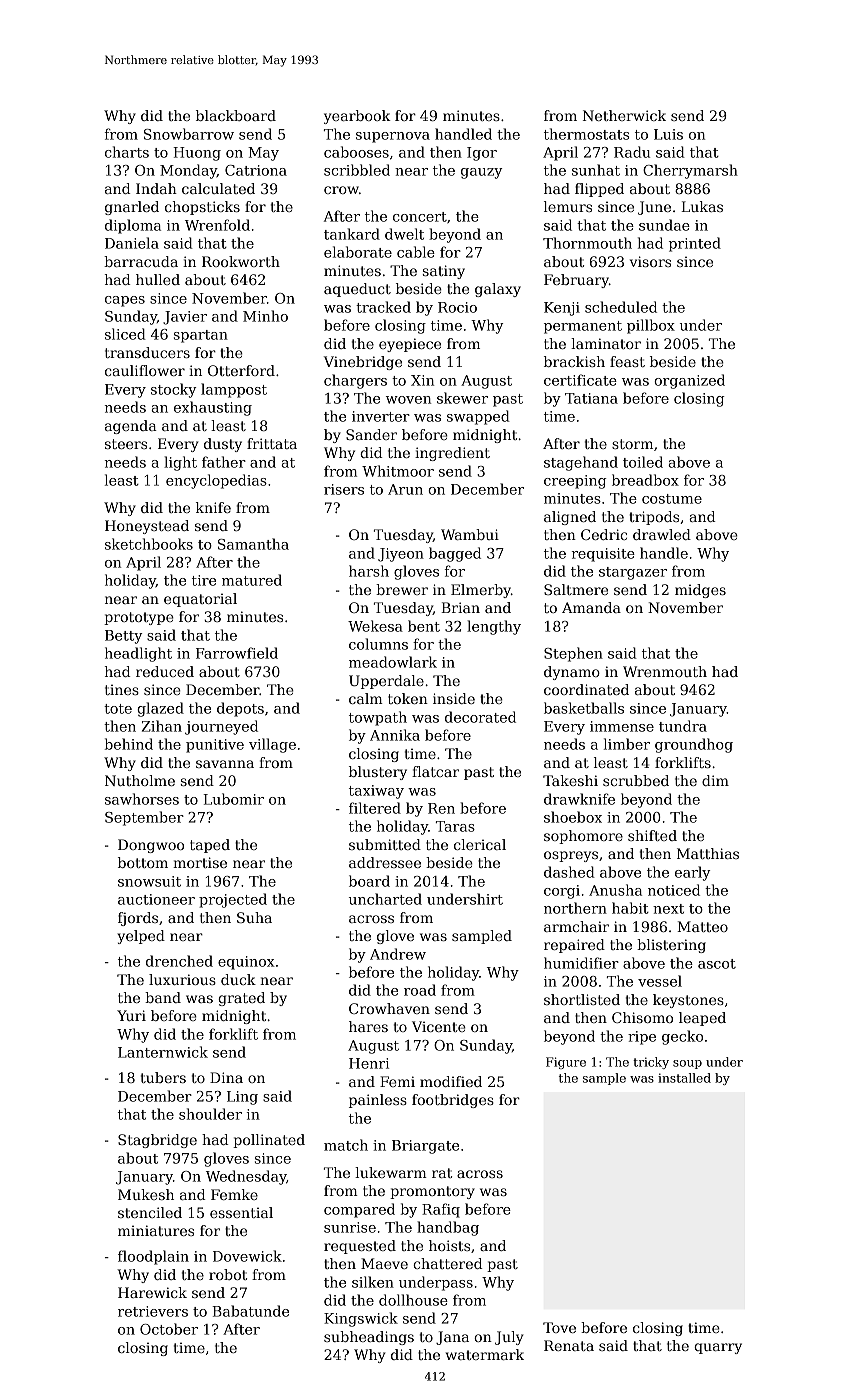 The height and width of the document is (1400, 849). What do you see at coordinates (141, 937) in the document?
I see `yelped` at bounding box center [141, 937].
